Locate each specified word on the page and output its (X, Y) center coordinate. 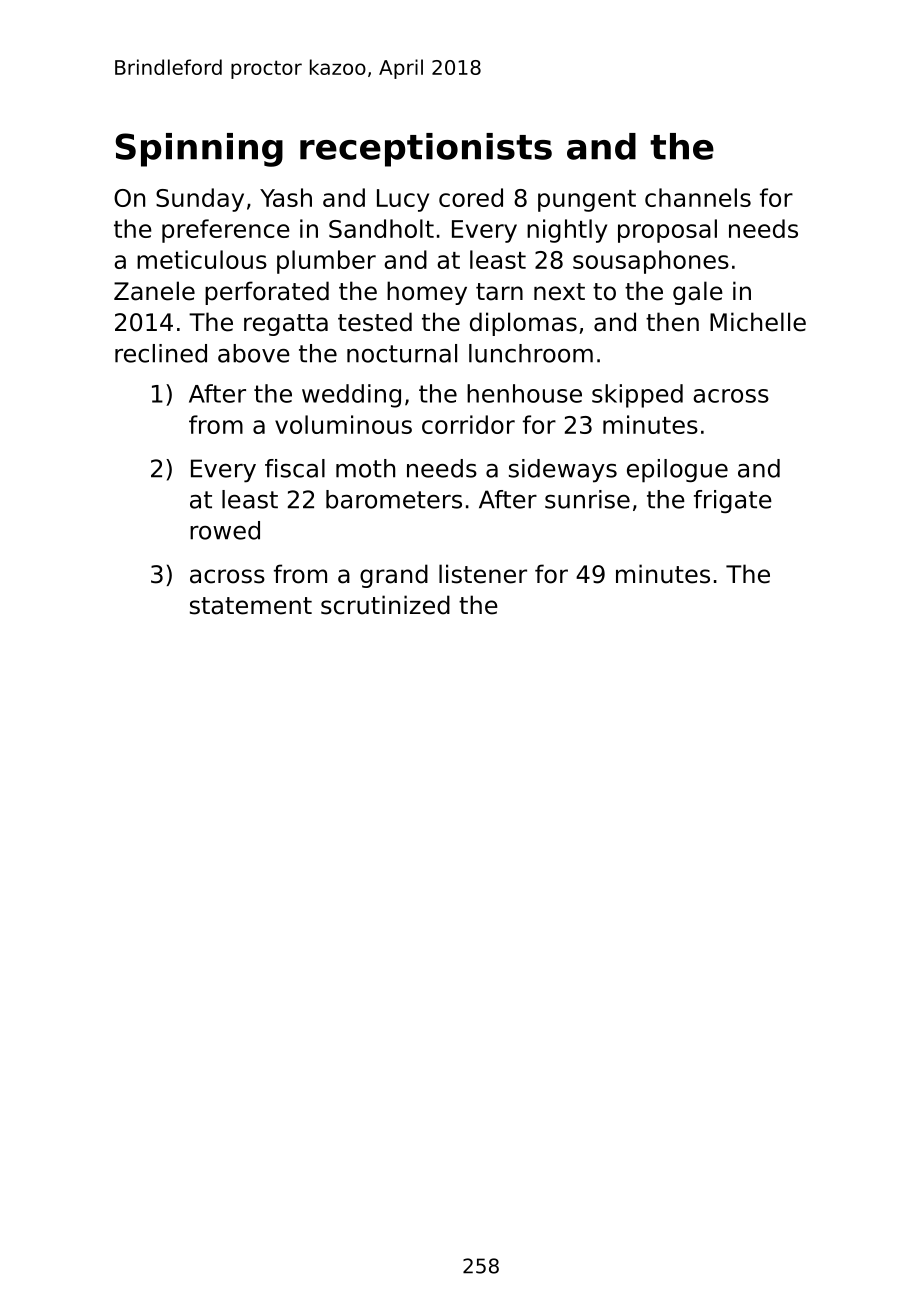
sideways (563, 471)
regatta (286, 325)
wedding (351, 396)
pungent (587, 201)
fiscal (295, 468)
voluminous (343, 424)
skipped (637, 396)
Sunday (200, 200)
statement (251, 606)
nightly (567, 231)
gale (698, 293)
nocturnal (402, 353)
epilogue (677, 471)
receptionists (426, 150)
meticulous (202, 259)
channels (698, 197)
